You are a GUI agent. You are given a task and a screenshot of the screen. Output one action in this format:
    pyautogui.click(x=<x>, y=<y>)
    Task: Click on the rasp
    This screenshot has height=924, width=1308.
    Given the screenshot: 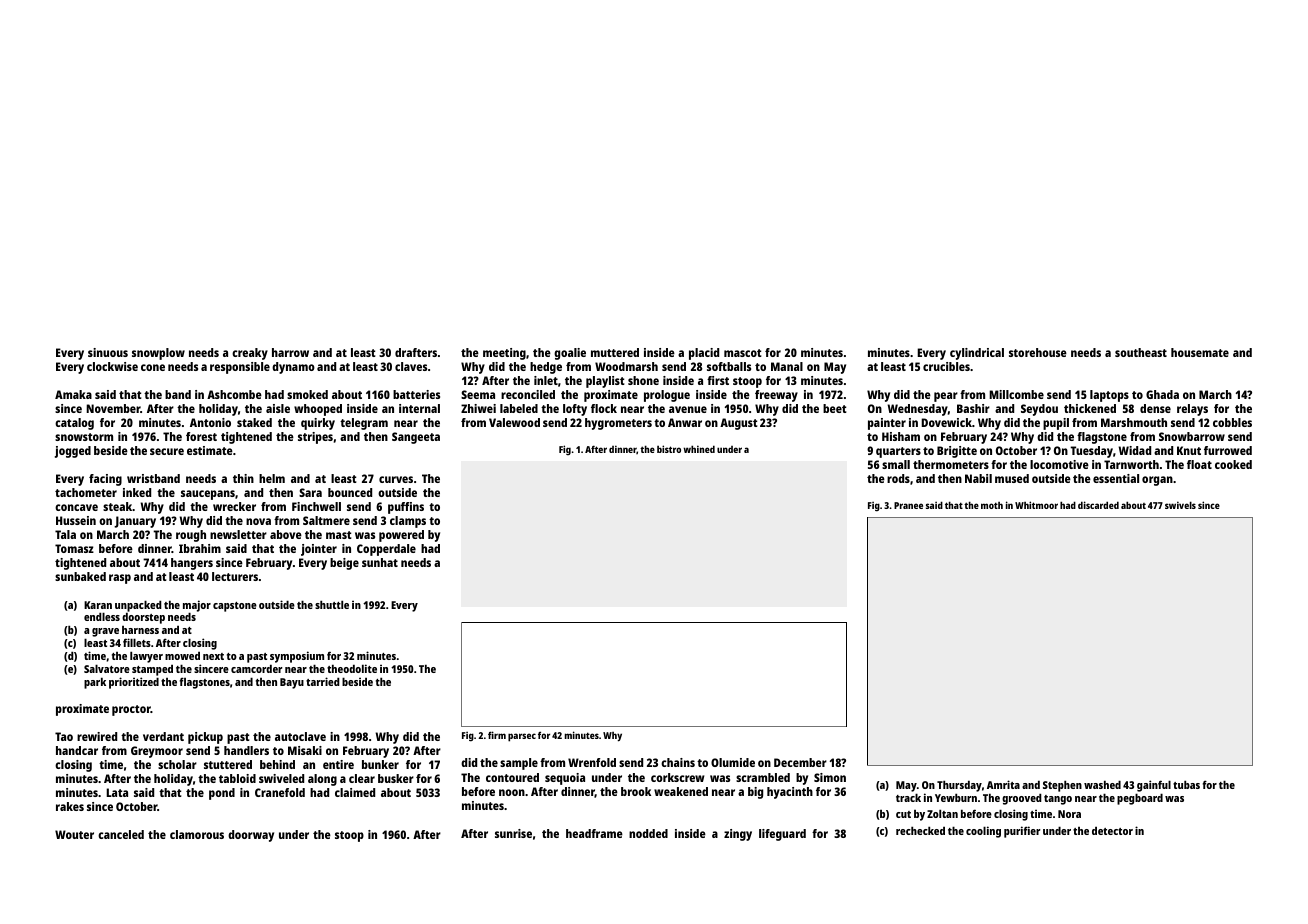 What is the action you would take?
    pyautogui.click(x=120, y=579)
